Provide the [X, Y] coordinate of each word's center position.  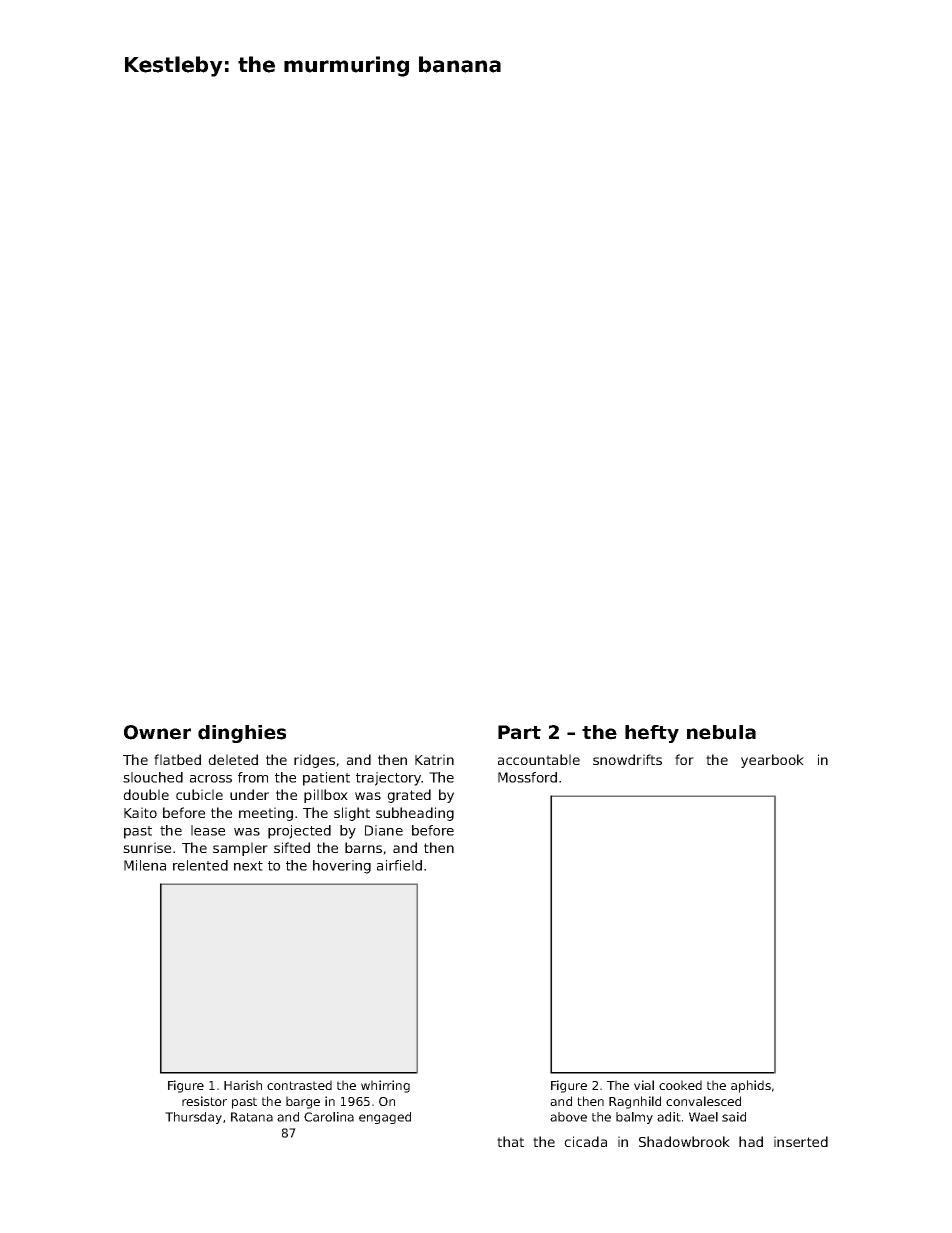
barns [363, 847]
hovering [342, 867]
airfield [399, 865]
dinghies [242, 734]
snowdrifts [627, 759]
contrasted [299, 1085]
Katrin [434, 759]
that [510, 1141]
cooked [680, 1085]
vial [644, 1085]
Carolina [329, 1117]
